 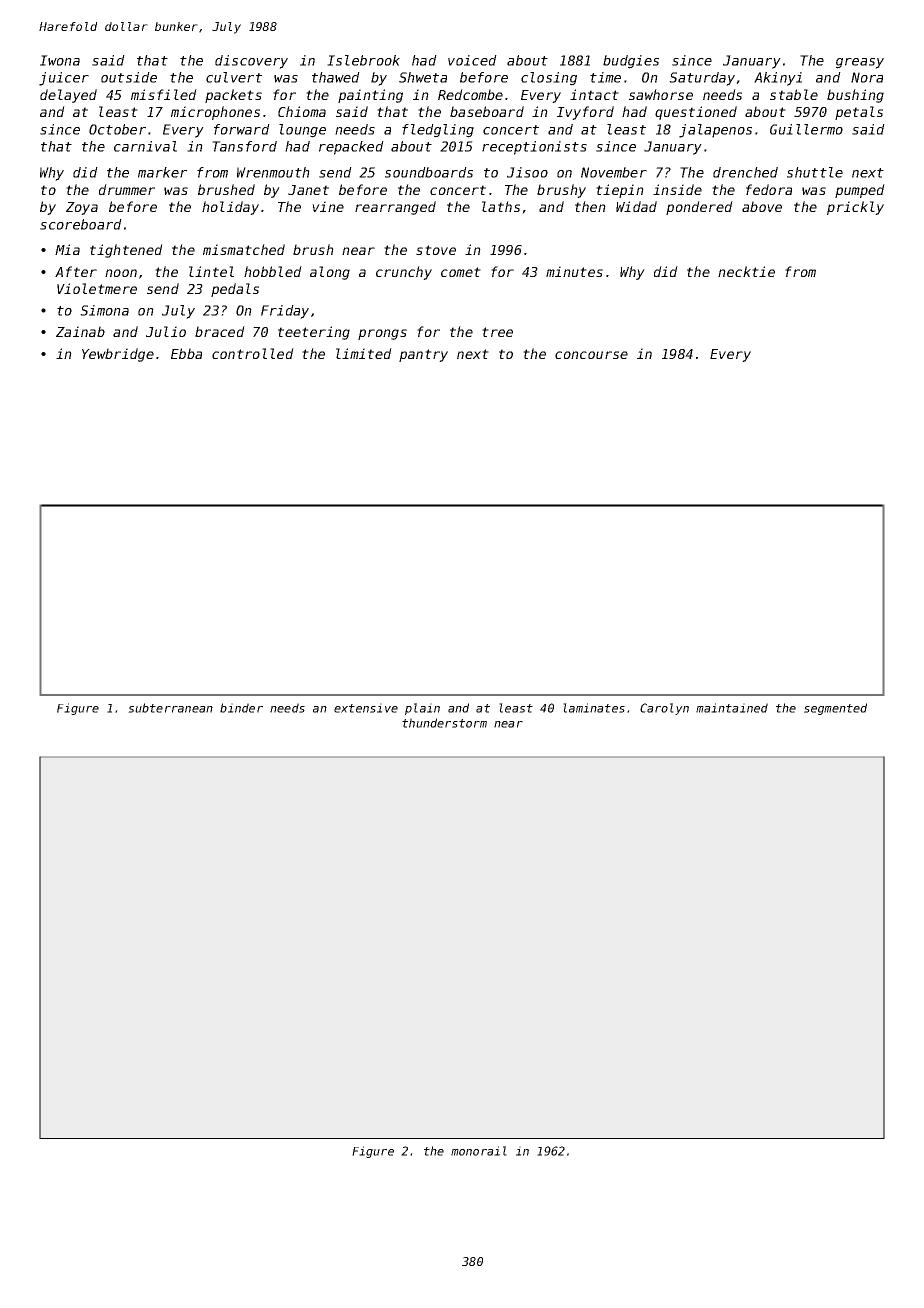 What do you see at coordinates (444, 723) in the screenshot?
I see `thunderstorm` at bounding box center [444, 723].
